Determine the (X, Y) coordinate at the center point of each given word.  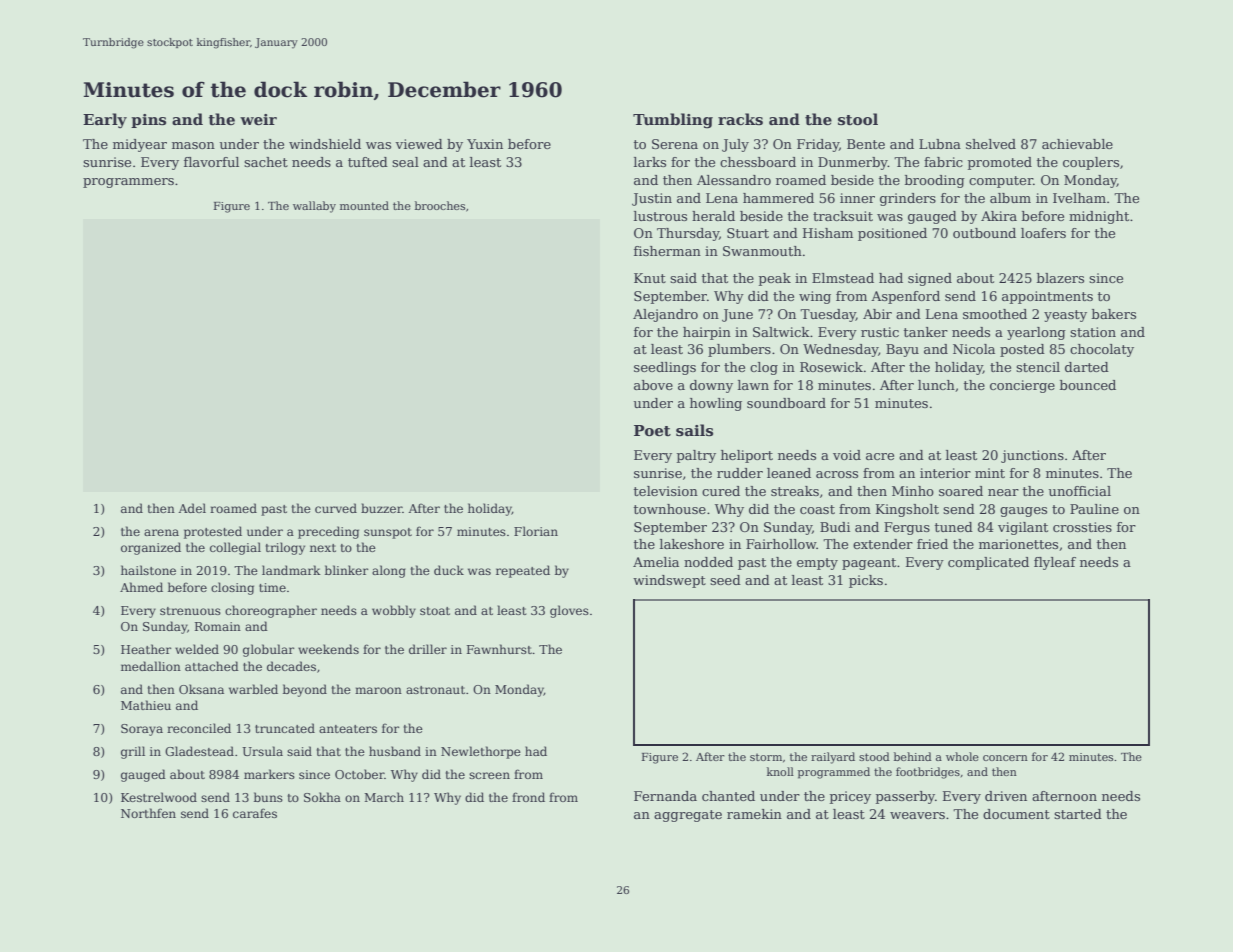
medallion (151, 666)
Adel (192, 508)
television (666, 491)
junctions (1032, 456)
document (1016, 814)
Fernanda (665, 796)
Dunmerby (853, 163)
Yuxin (485, 144)
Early (105, 120)
